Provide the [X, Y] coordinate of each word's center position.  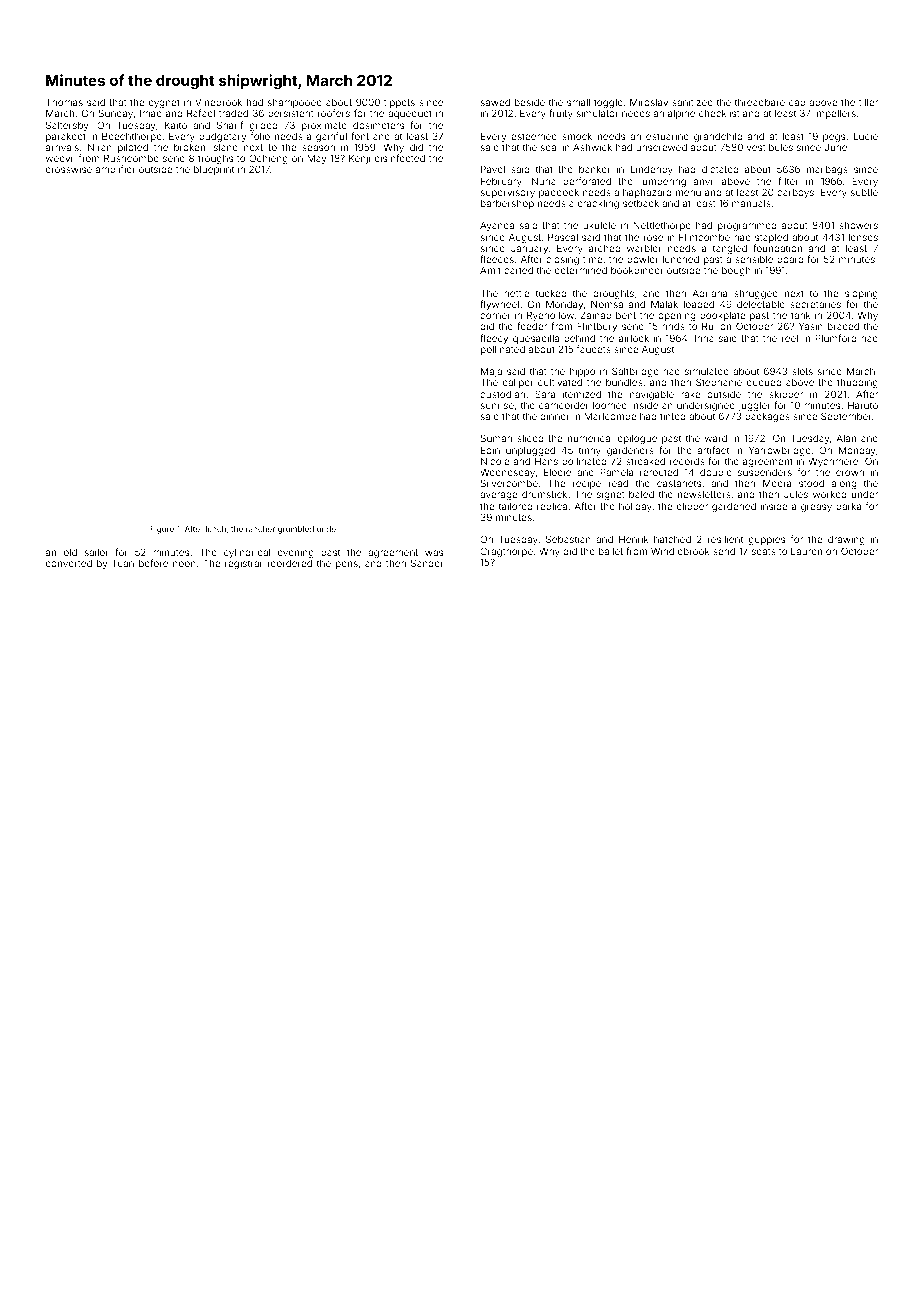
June [836, 147]
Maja [491, 373]
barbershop [507, 204]
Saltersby [67, 126]
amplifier [115, 170]
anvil [704, 181]
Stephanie [719, 383]
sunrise [497, 406]
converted [69, 563]
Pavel [493, 169]
